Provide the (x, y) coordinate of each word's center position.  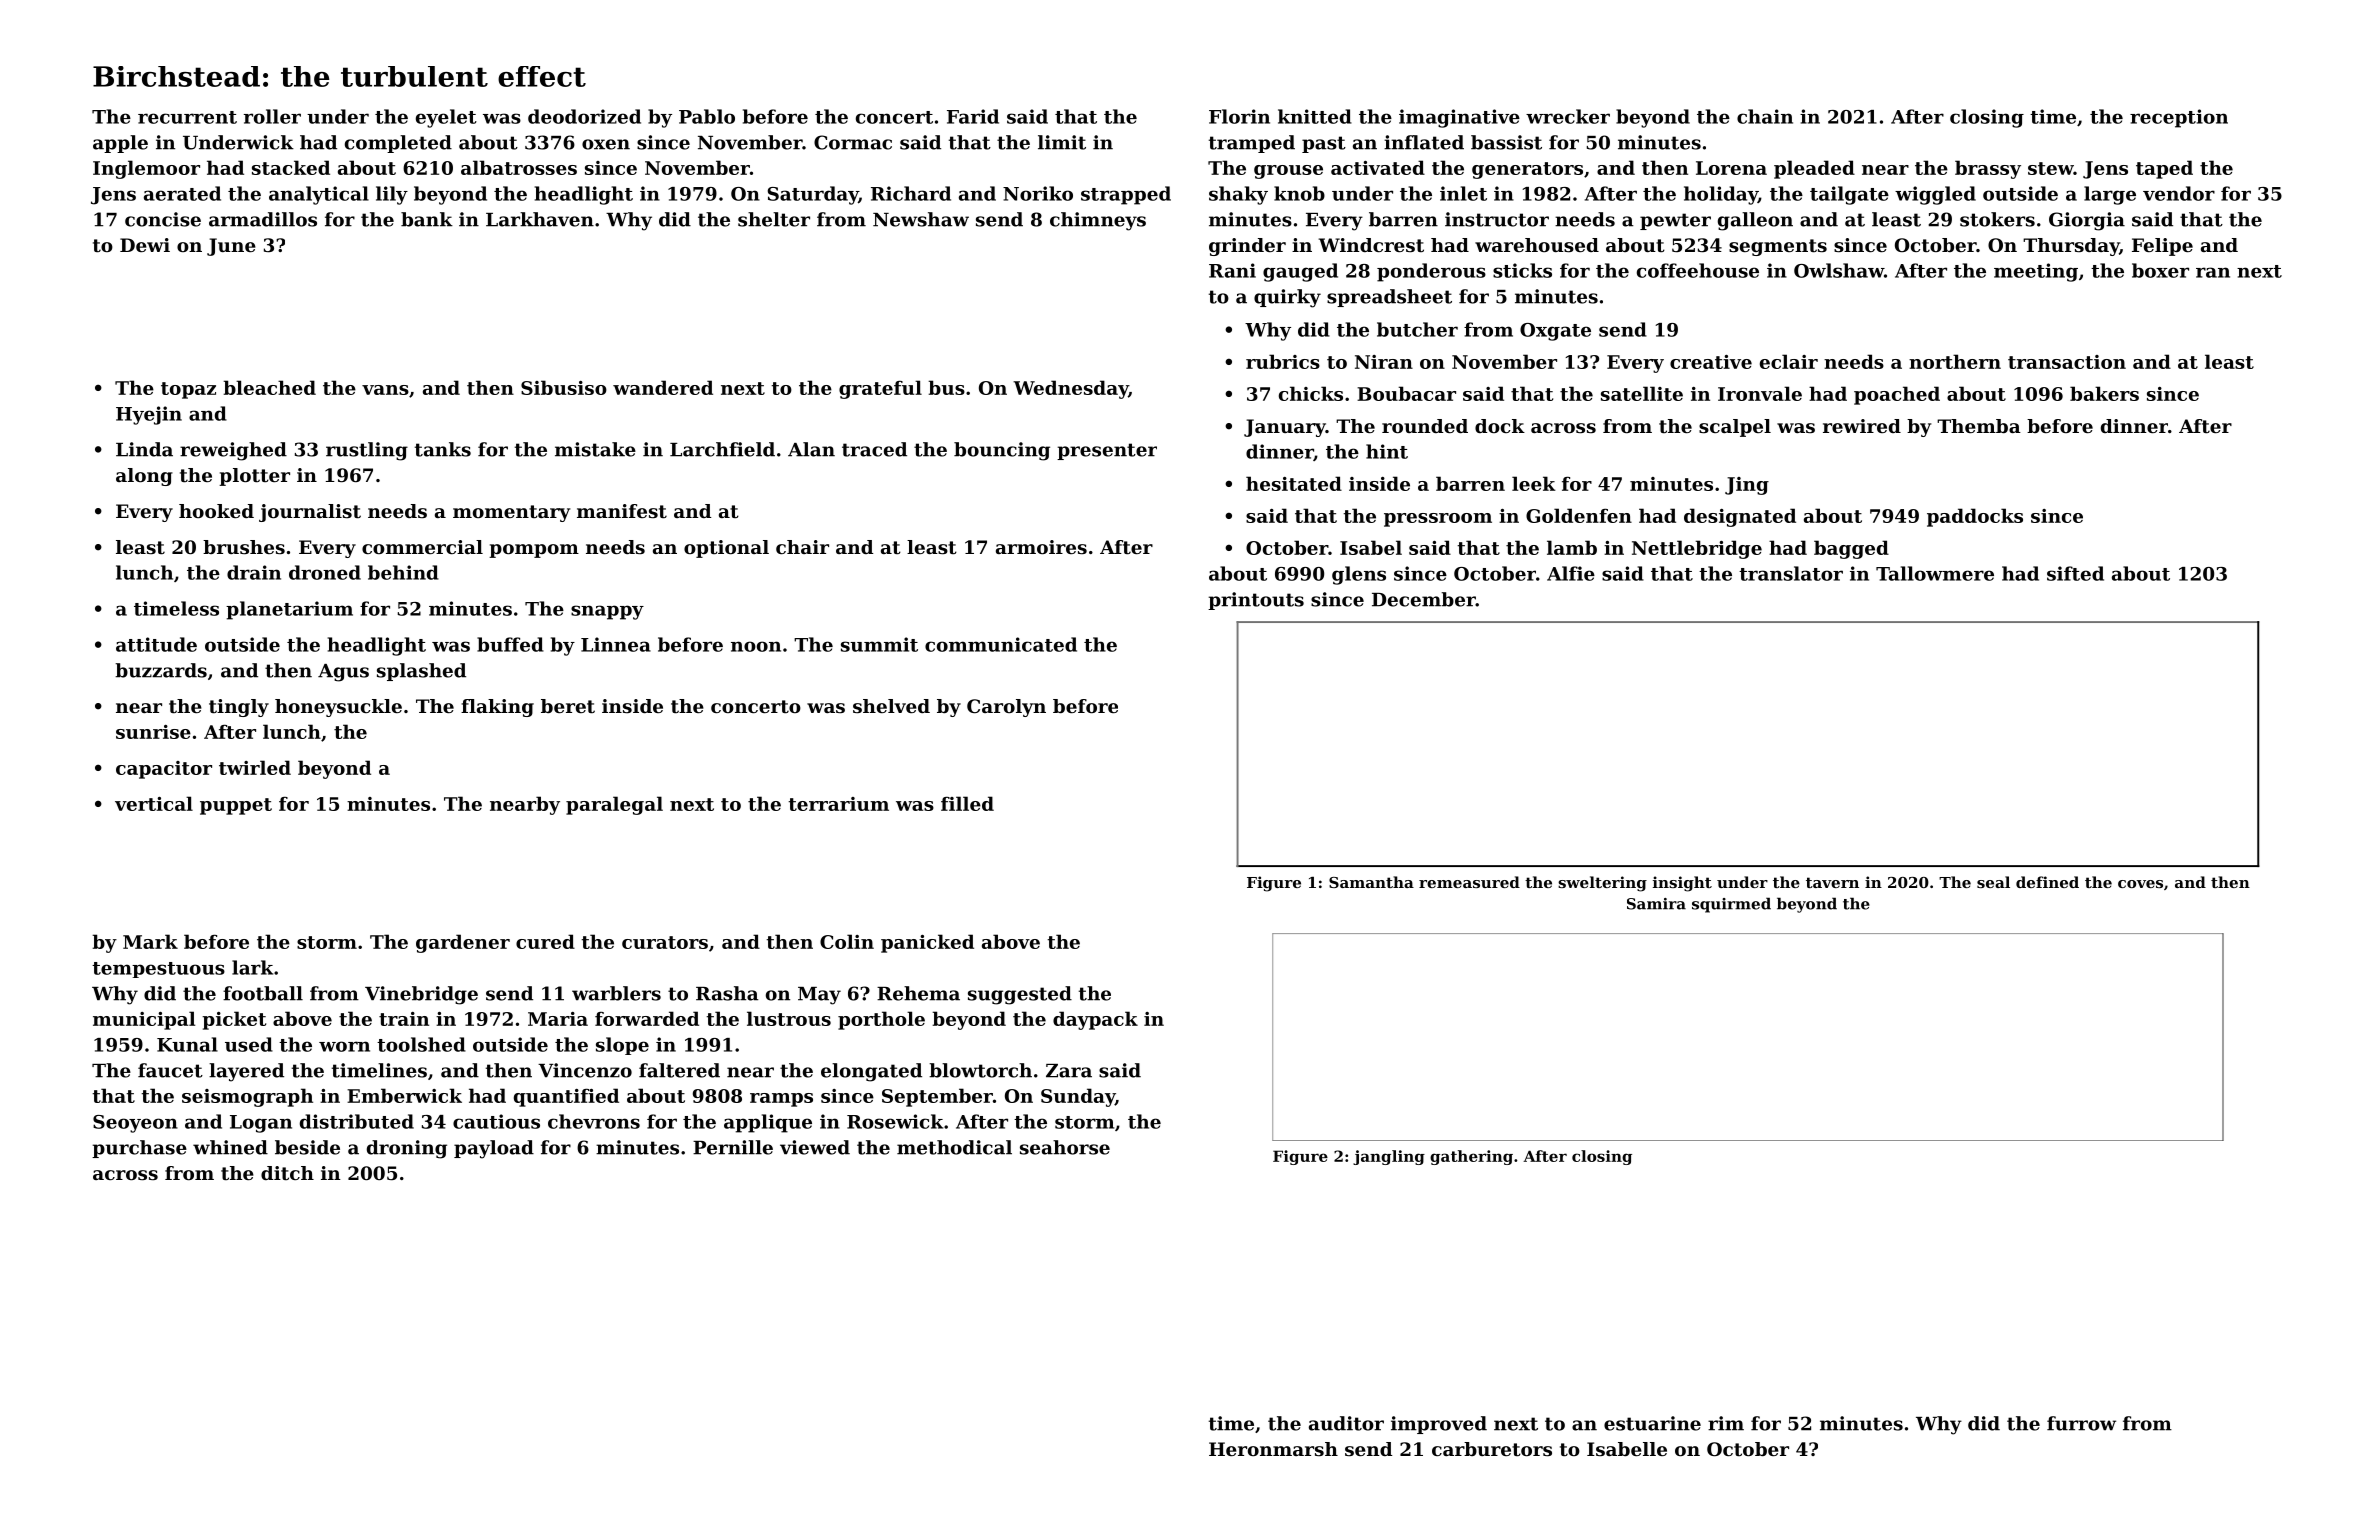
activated (1378, 167)
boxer (2160, 270)
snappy (607, 612)
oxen (606, 144)
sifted (2075, 573)
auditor (1346, 1423)
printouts (1256, 601)
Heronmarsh (1273, 1449)
